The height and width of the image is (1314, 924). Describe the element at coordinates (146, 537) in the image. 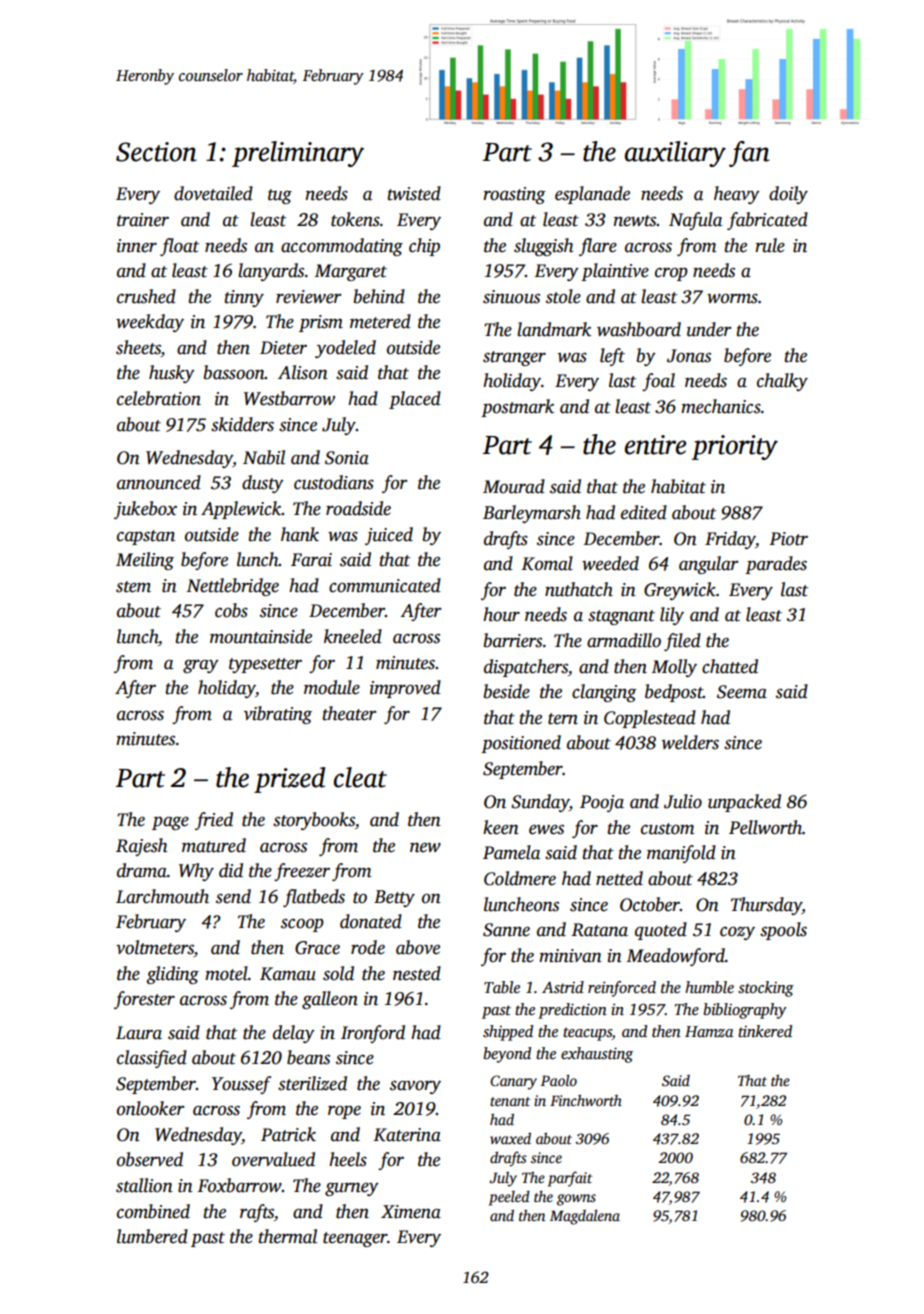

I see `capstan` at that location.
